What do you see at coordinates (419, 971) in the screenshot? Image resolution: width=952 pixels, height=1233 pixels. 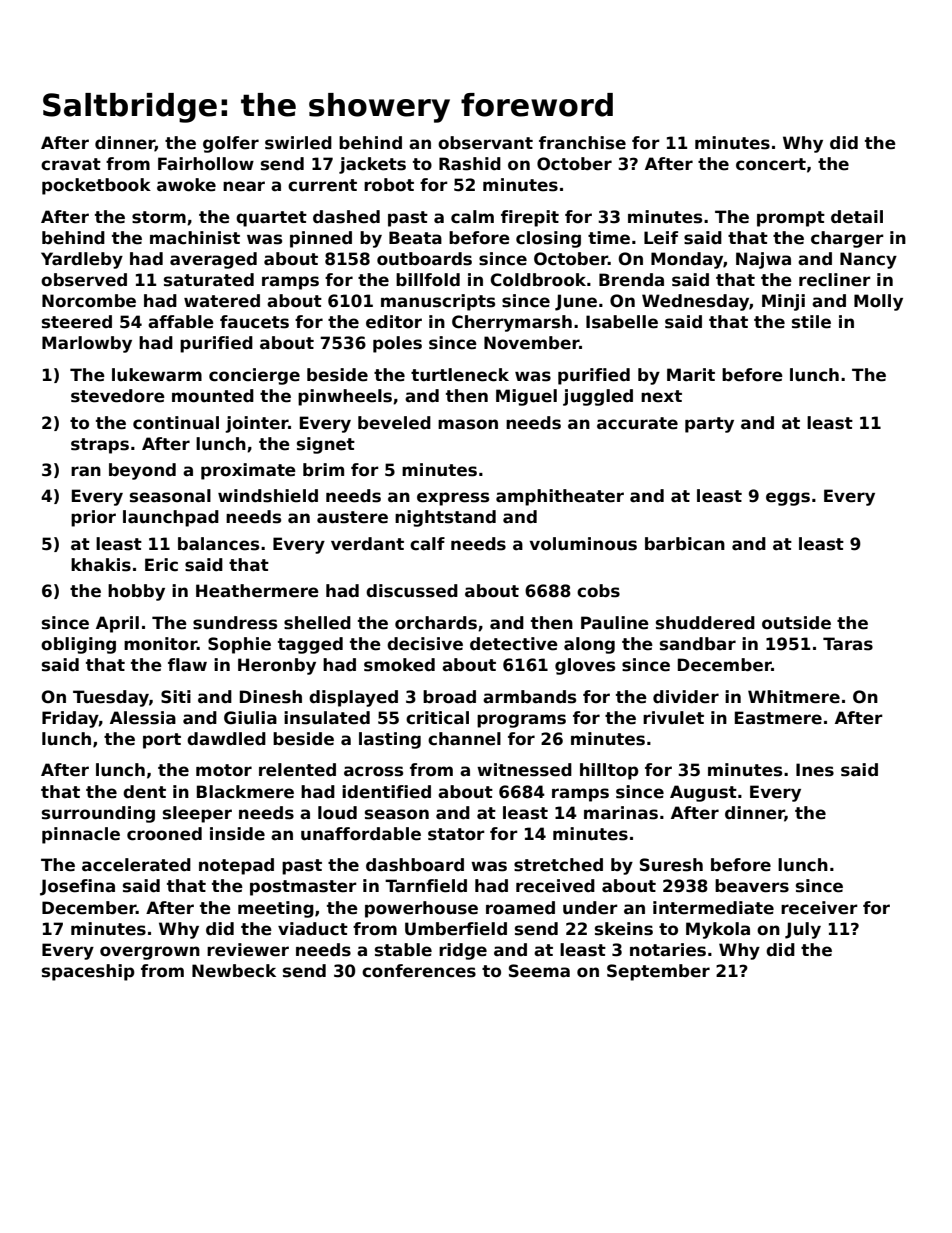 I see `conferences` at bounding box center [419, 971].
